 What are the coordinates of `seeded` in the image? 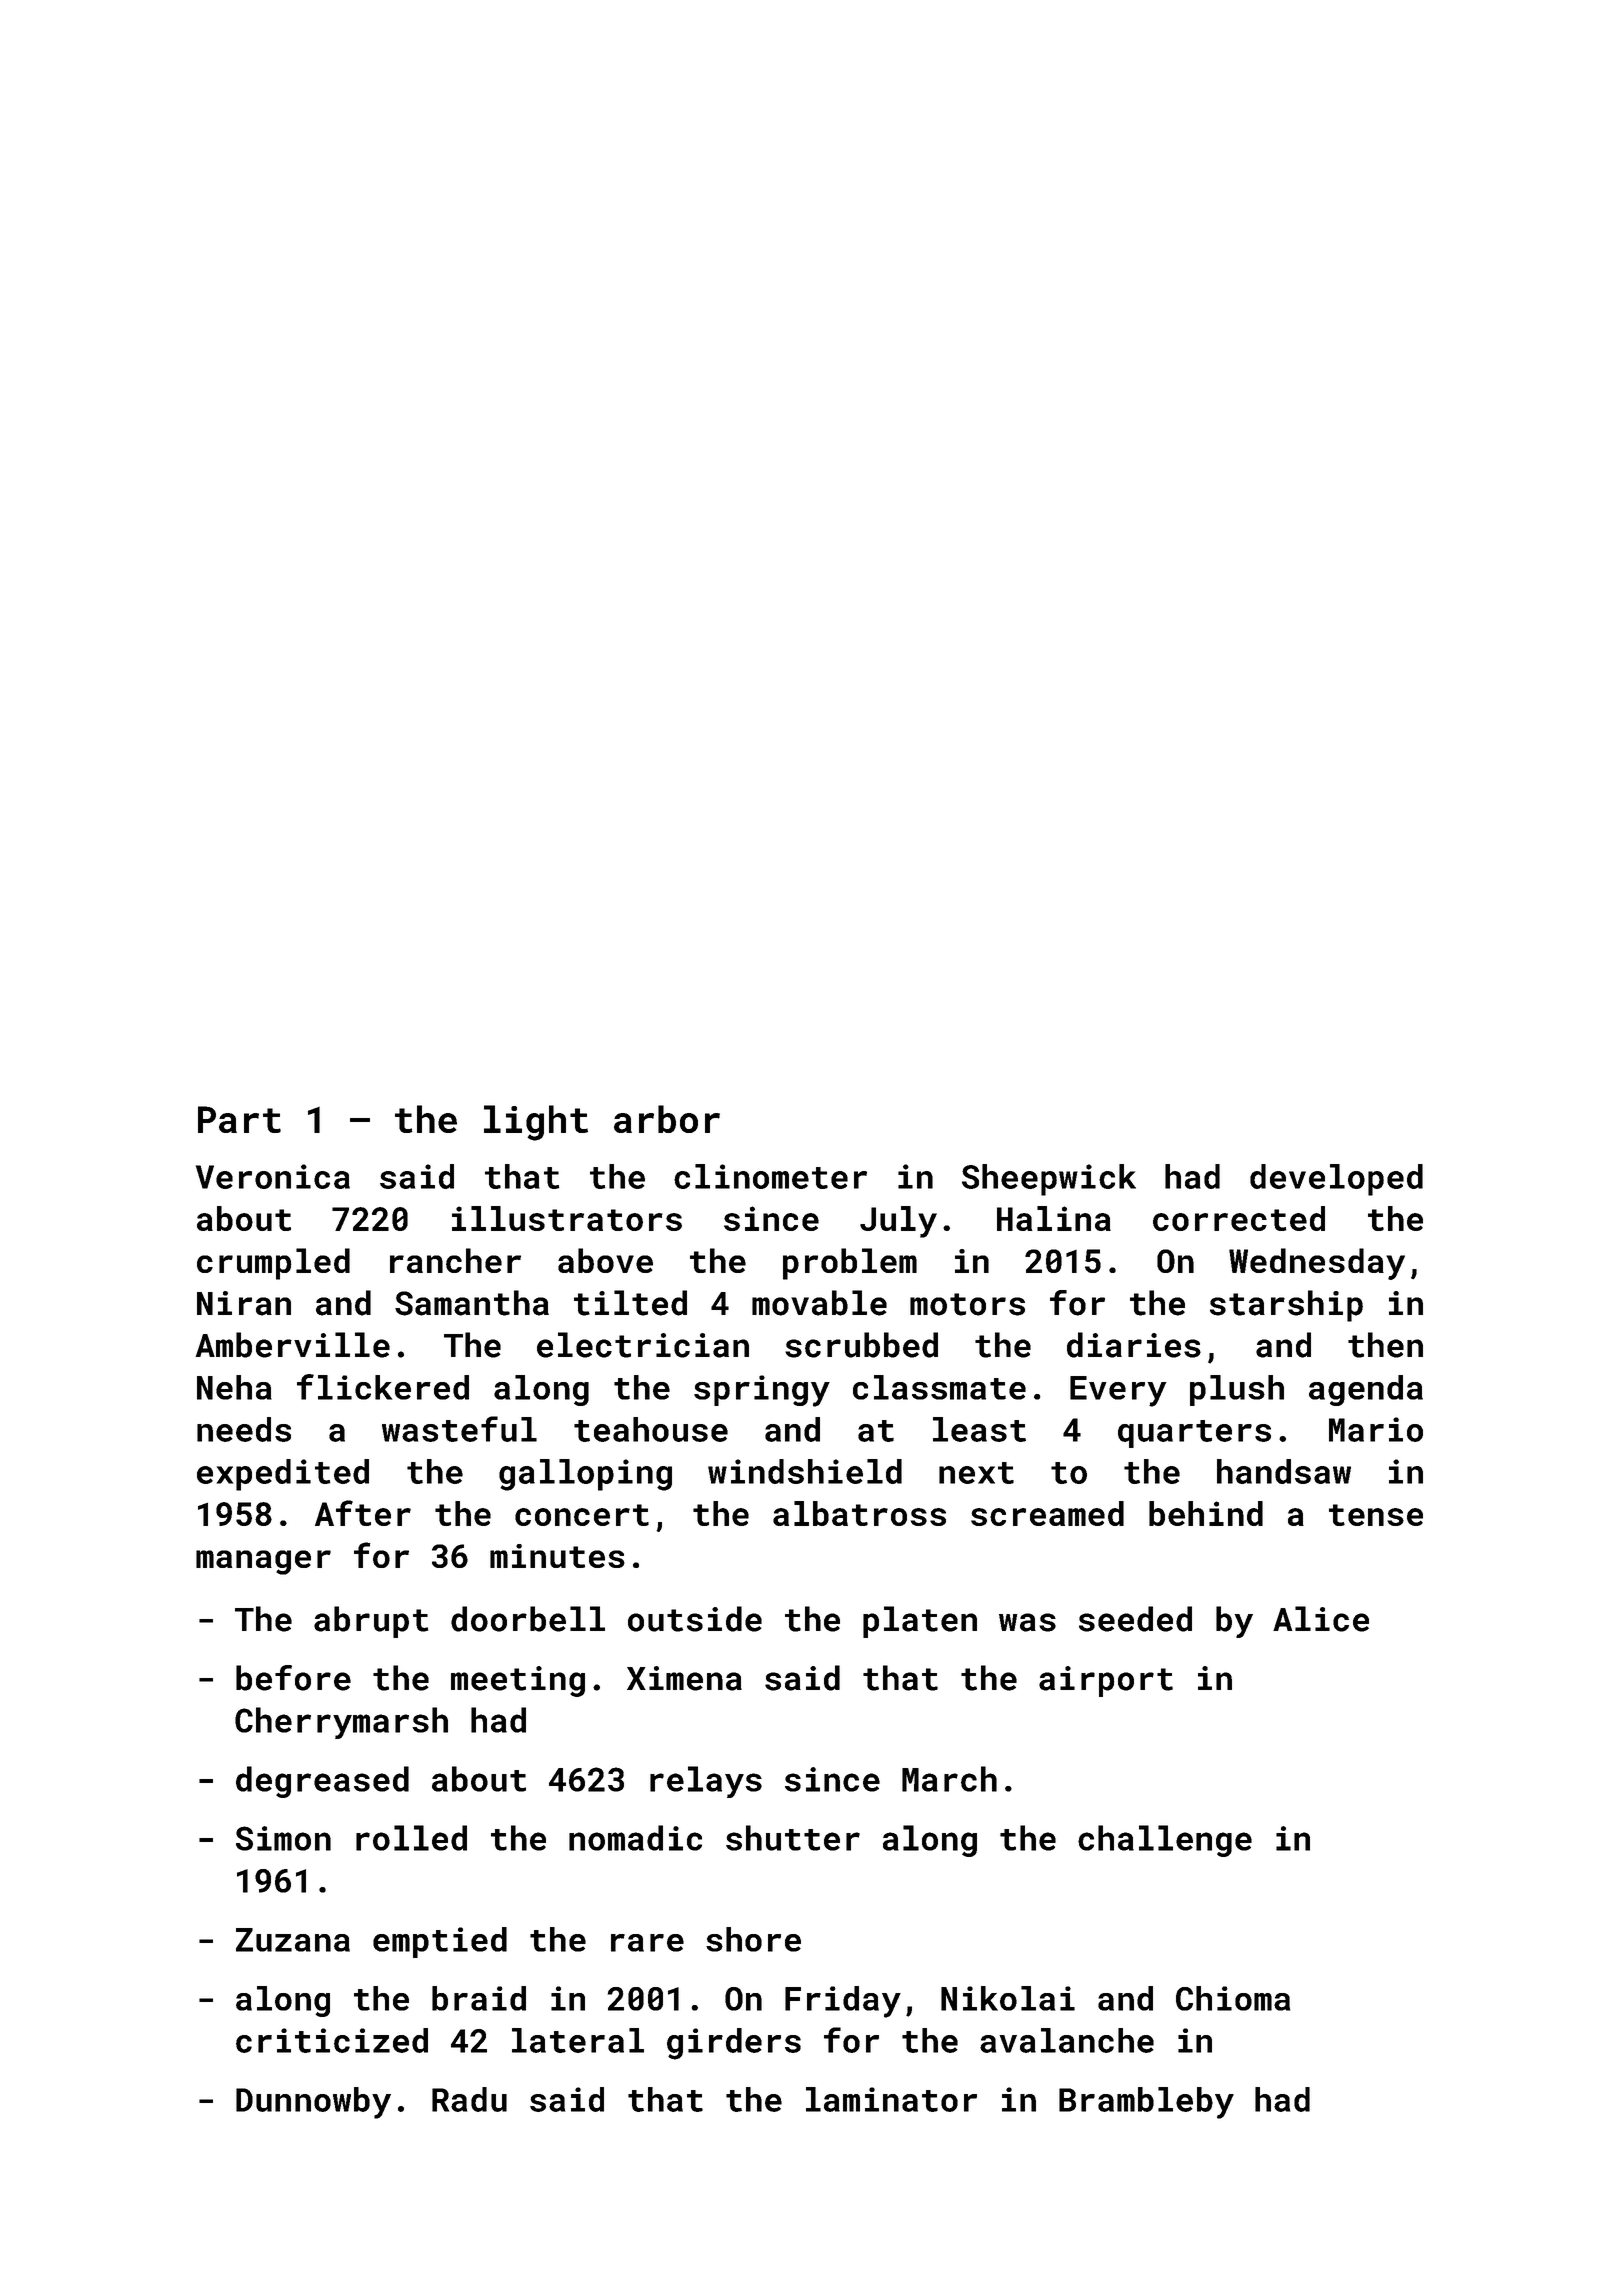 It's located at (1135, 1619).
